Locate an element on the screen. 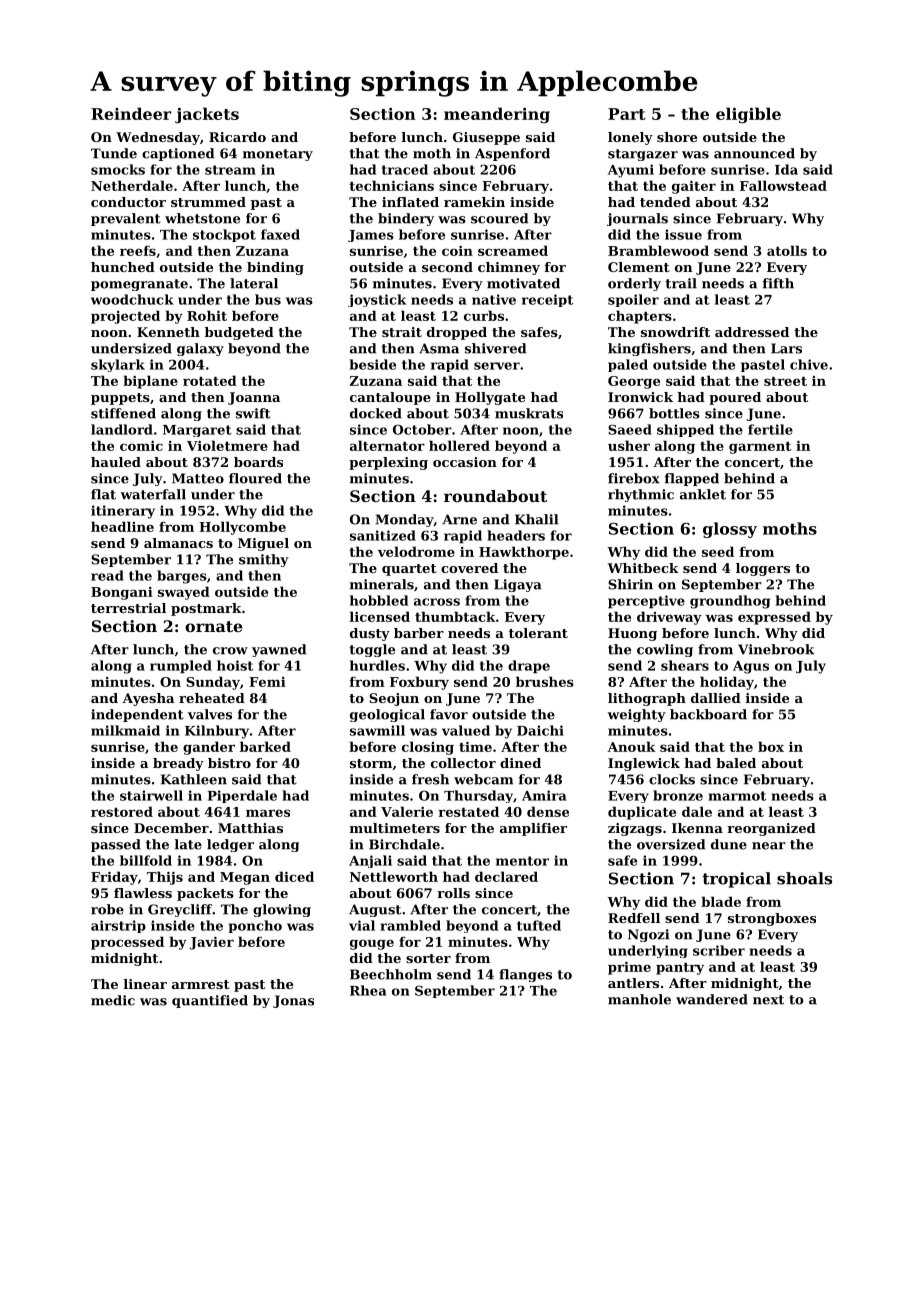  Agus is located at coordinates (751, 667).
